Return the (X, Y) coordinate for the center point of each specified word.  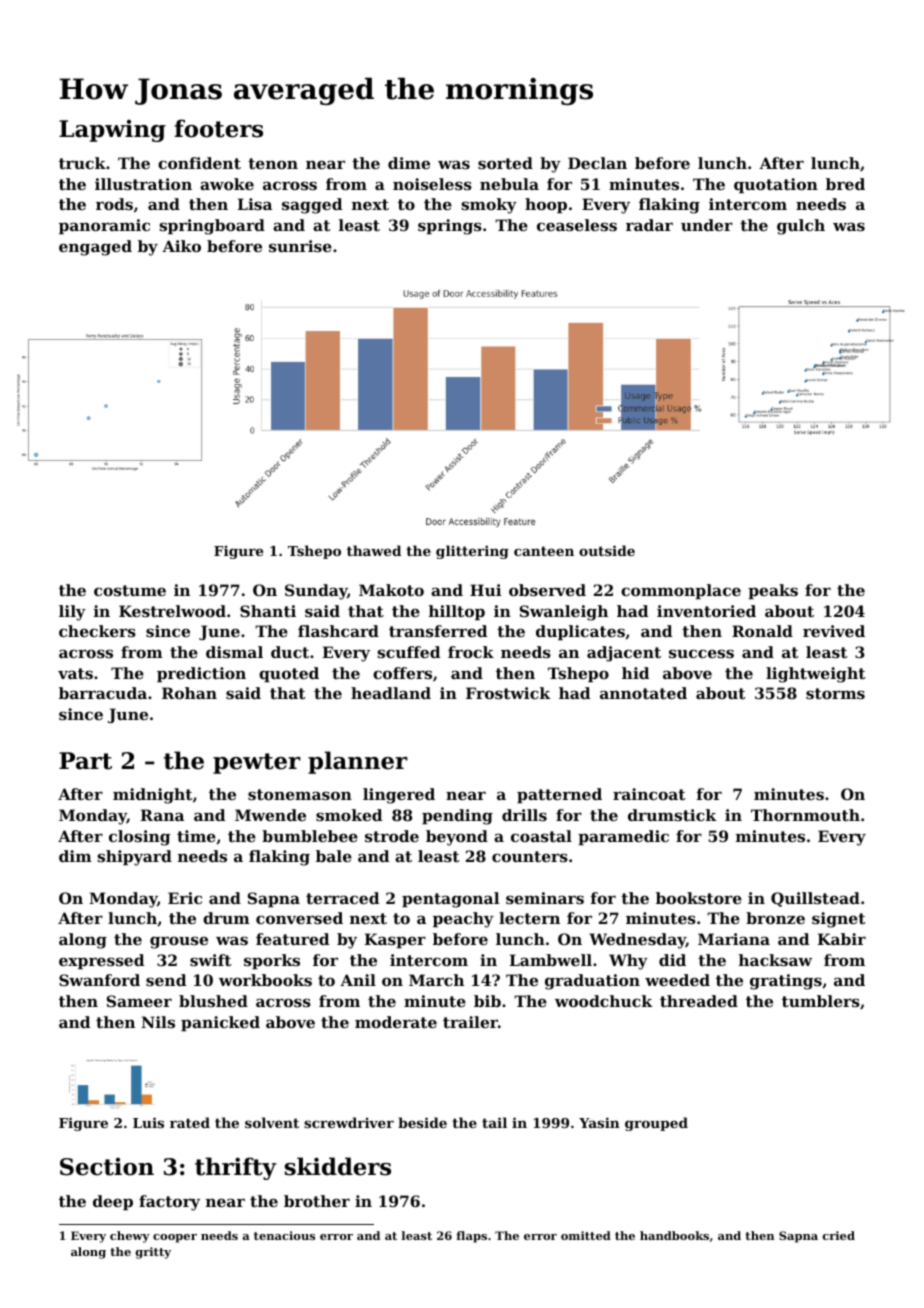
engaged (95, 248)
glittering (472, 552)
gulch (801, 227)
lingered (399, 796)
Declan (597, 163)
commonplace (681, 591)
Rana (162, 815)
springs (450, 227)
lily (72, 613)
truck (82, 163)
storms (835, 693)
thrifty (236, 1168)
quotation (776, 185)
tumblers (821, 1001)
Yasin (599, 1122)
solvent (272, 1122)
